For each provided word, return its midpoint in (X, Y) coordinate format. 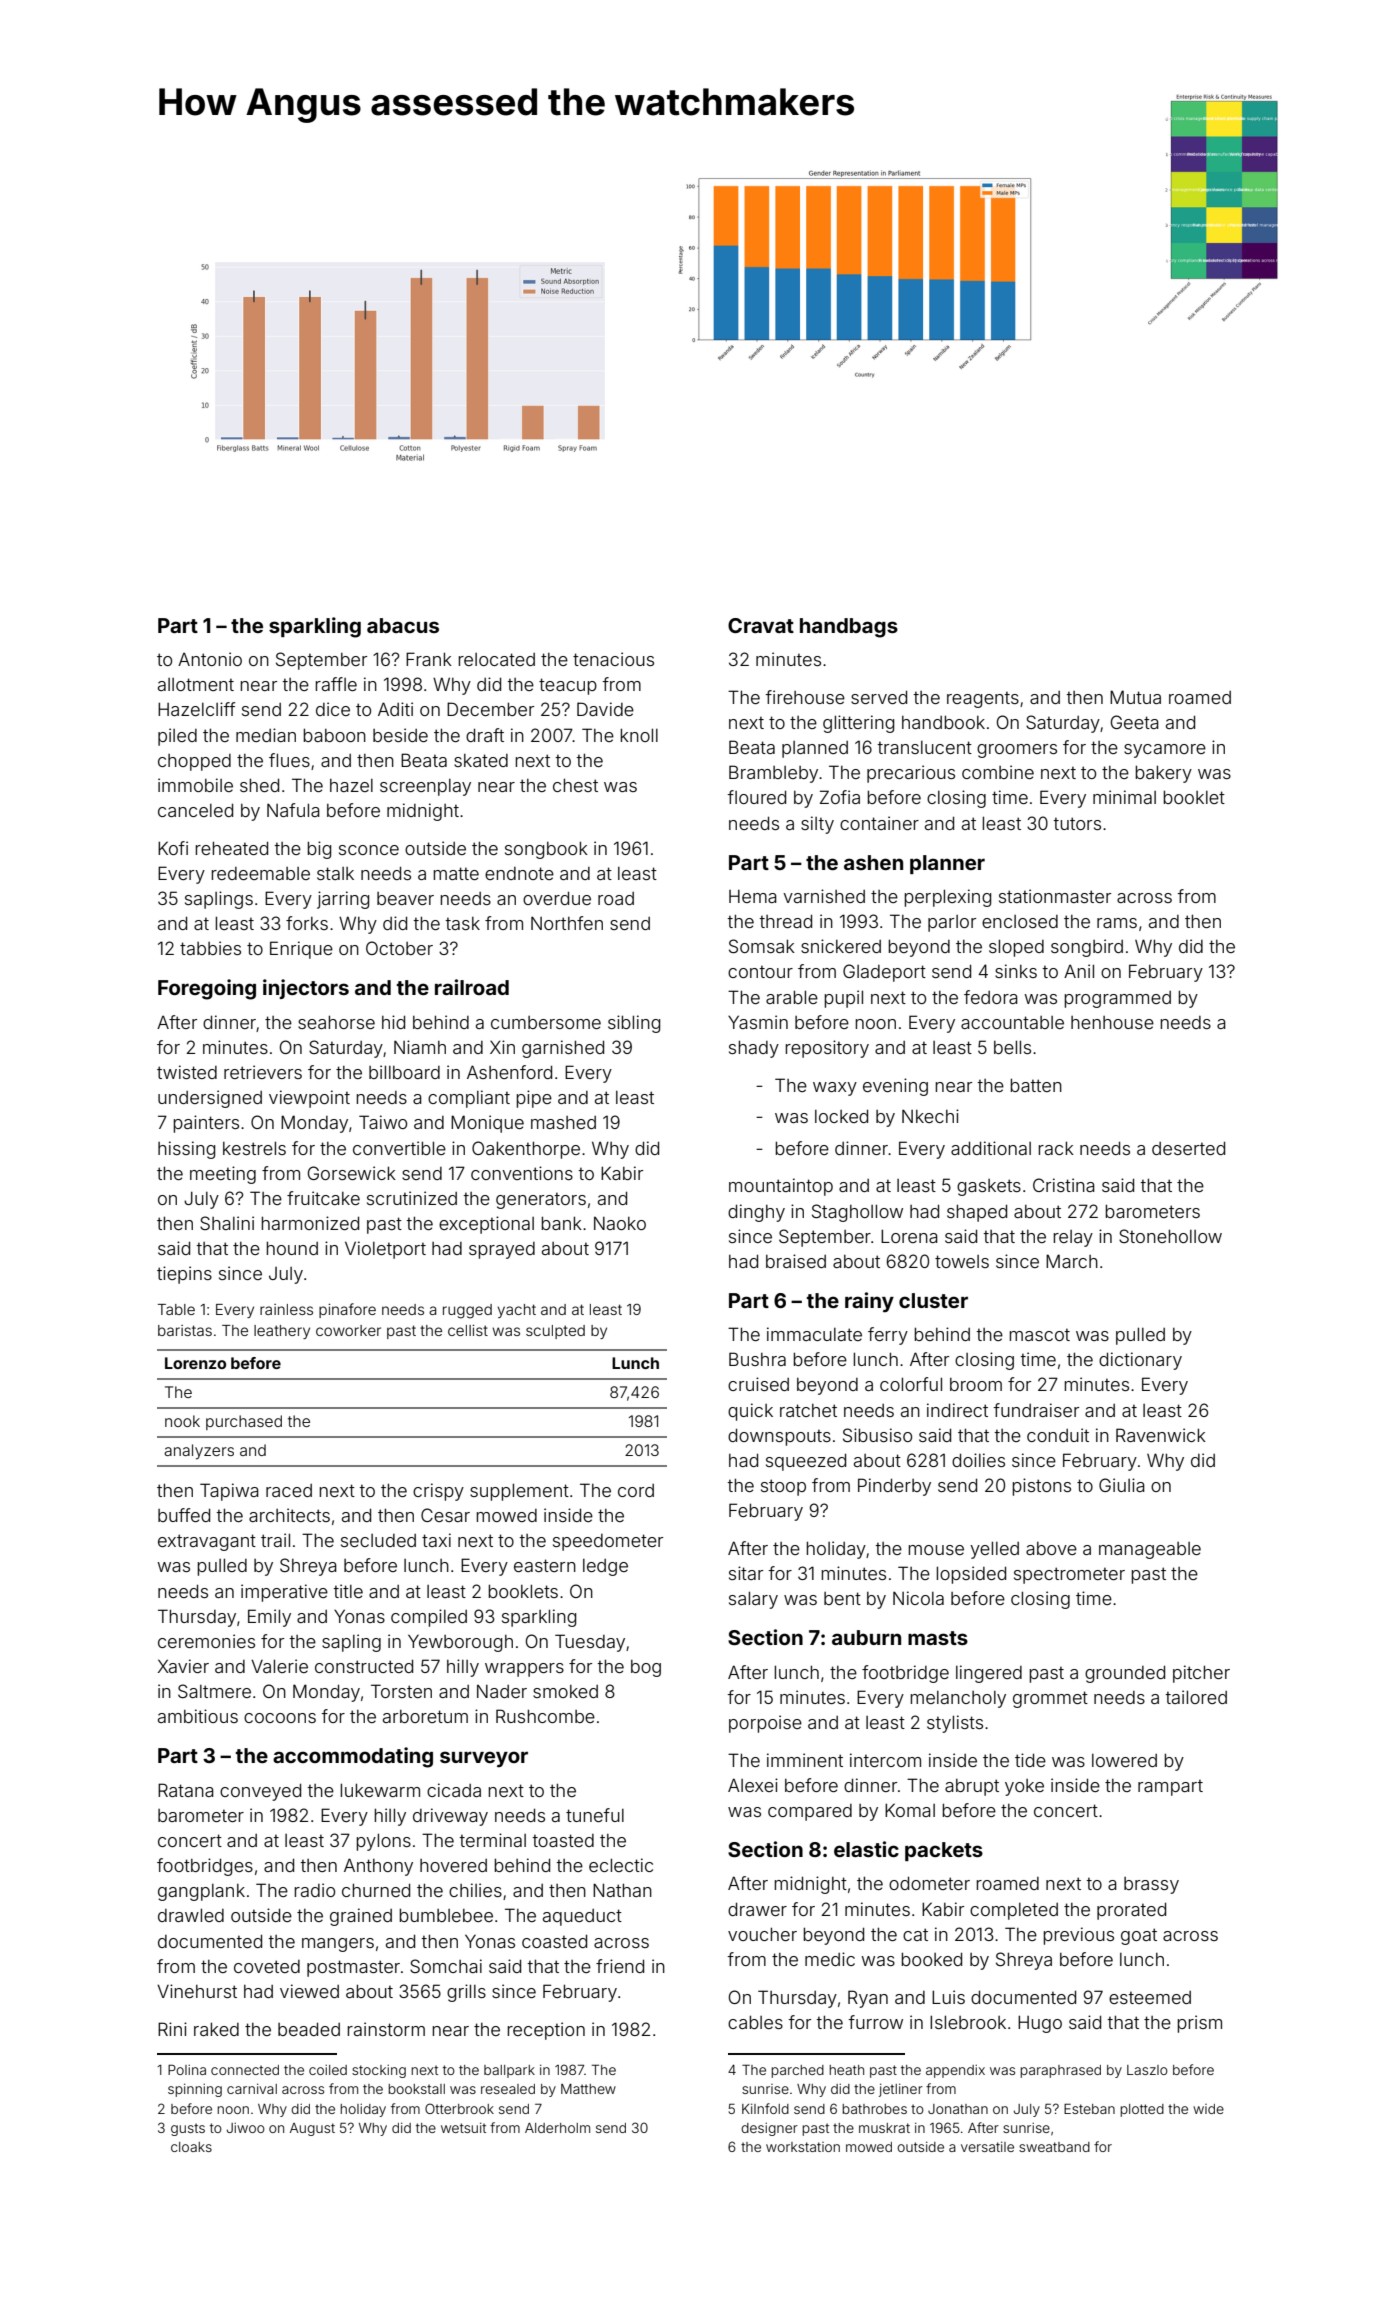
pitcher (1201, 1674)
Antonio (210, 659)
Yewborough (460, 1643)
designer (769, 2129)
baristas (185, 1330)
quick (750, 1412)
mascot (1039, 1334)
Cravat (761, 625)
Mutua (1135, 697)
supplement (519, 1492)
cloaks (191, 2147)
